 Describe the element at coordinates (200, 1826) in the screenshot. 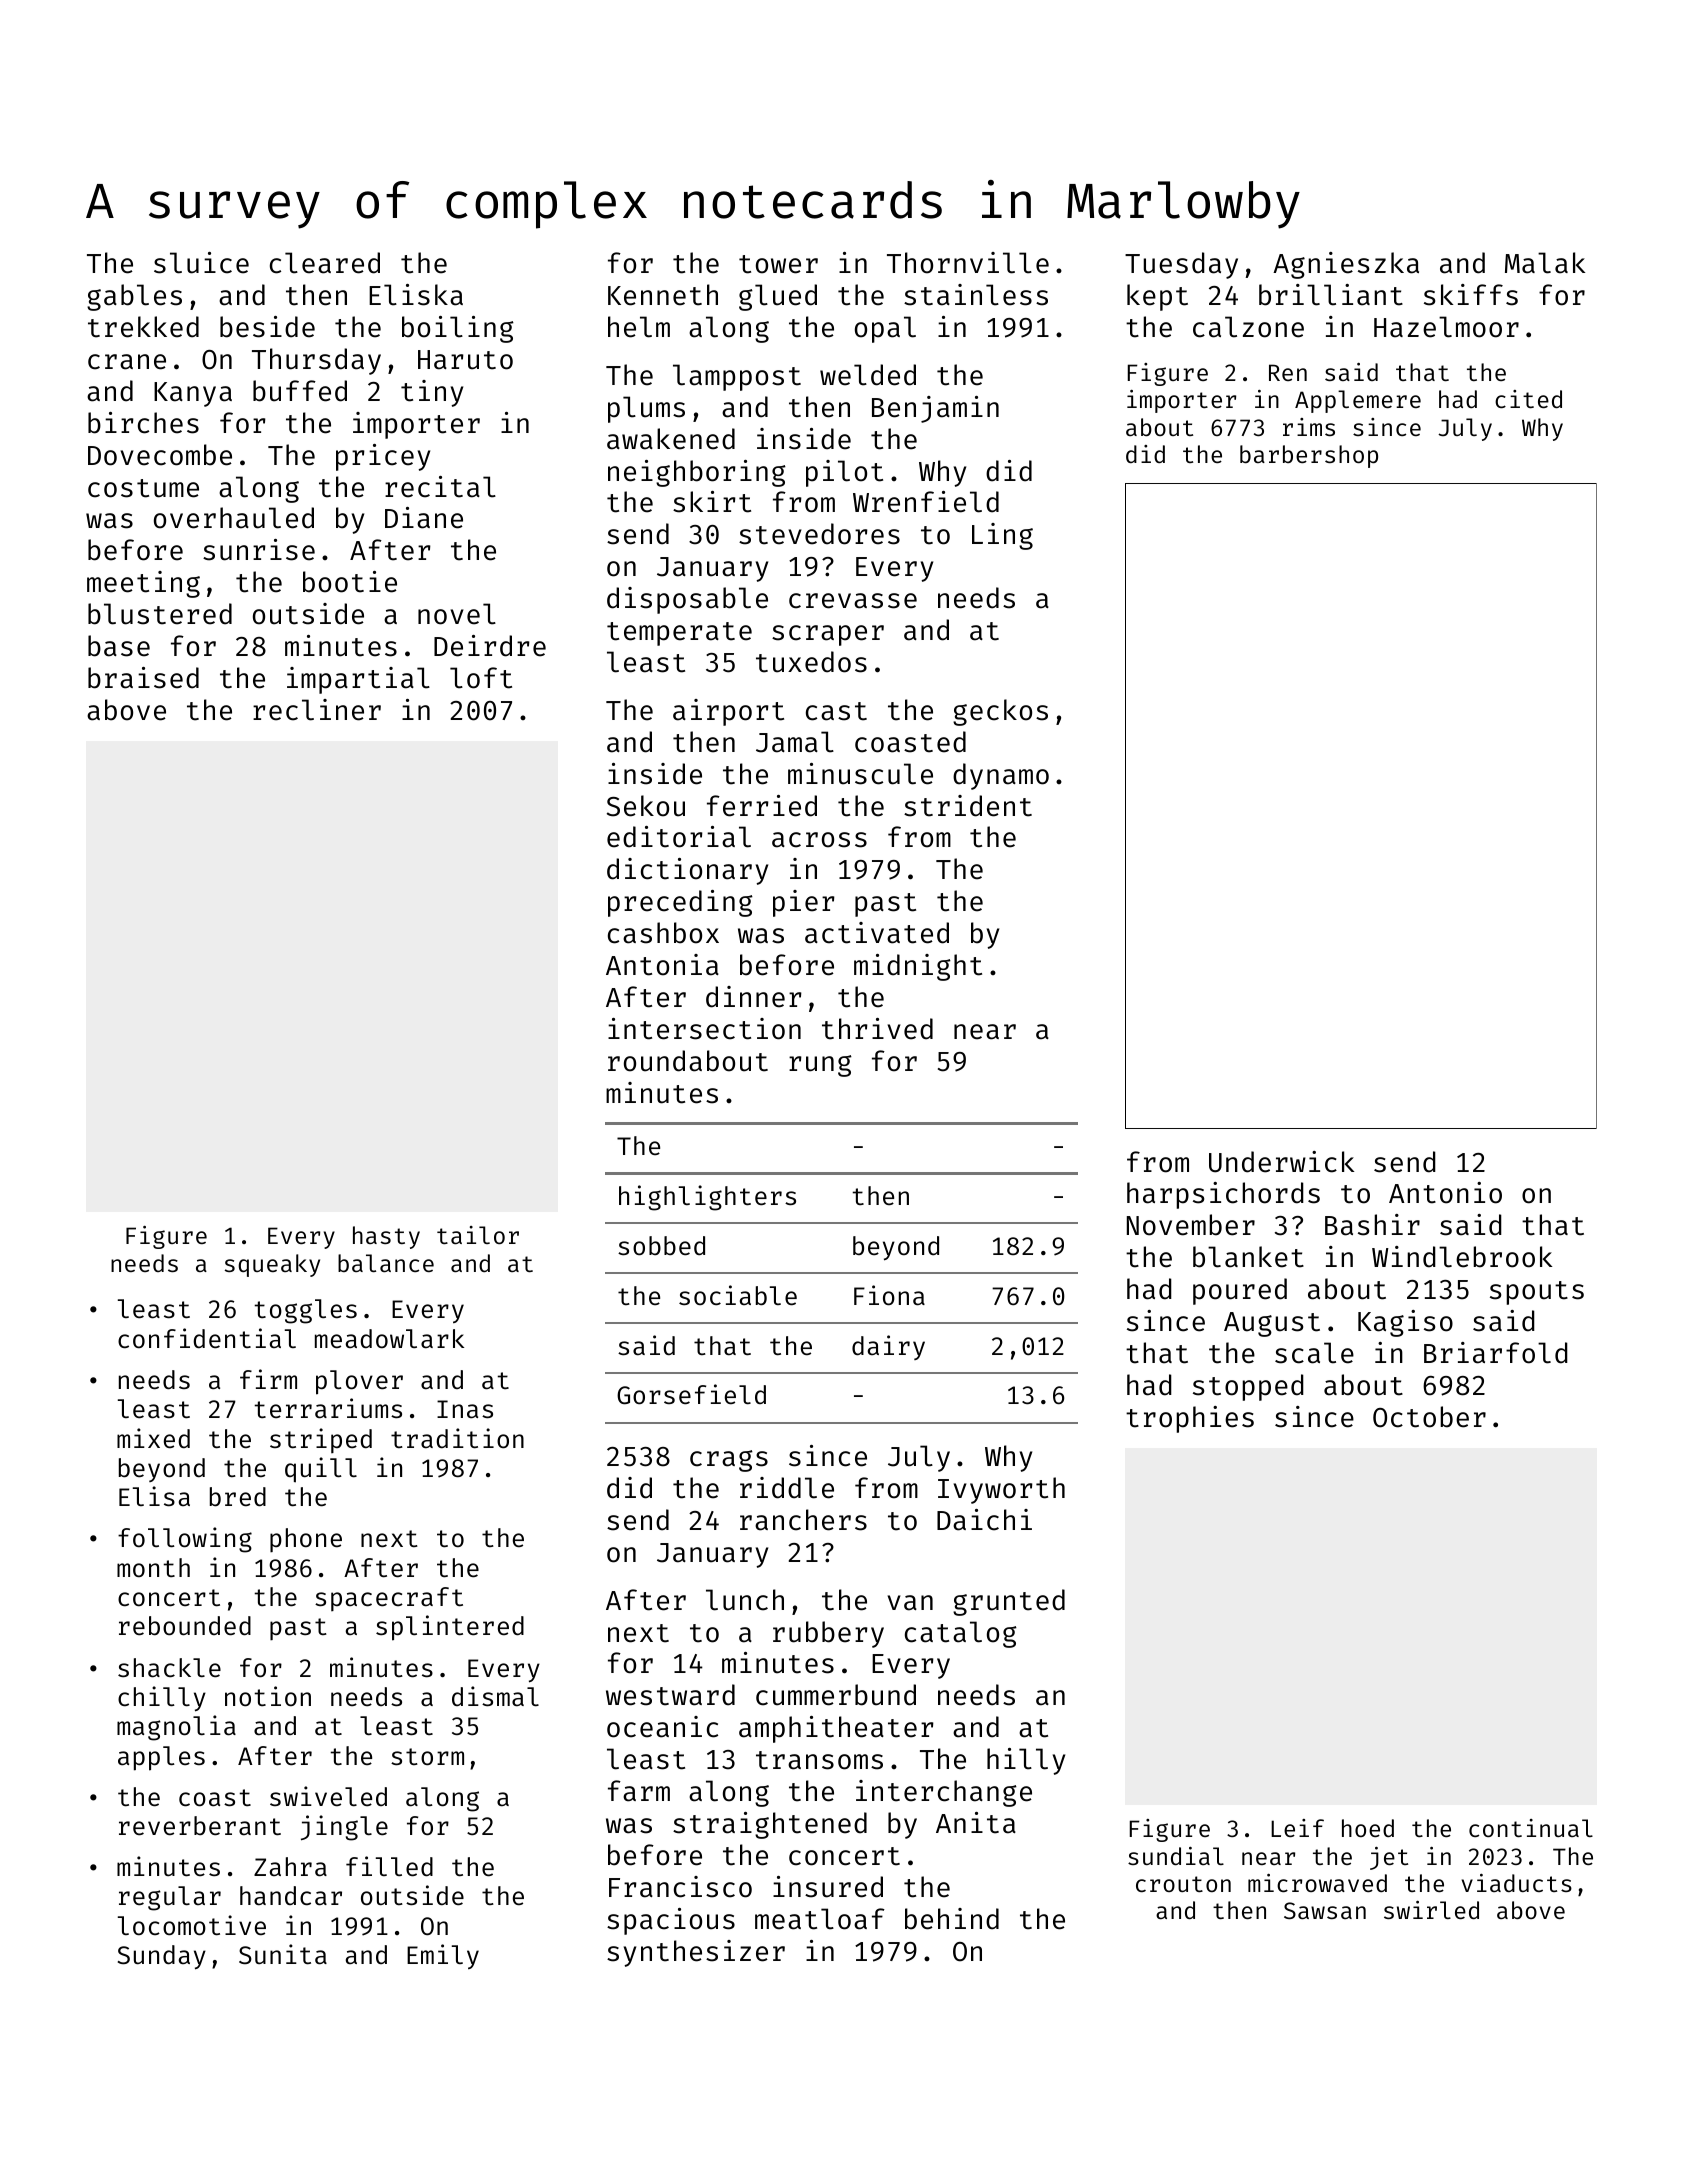

I see `reverberant` at that location.
